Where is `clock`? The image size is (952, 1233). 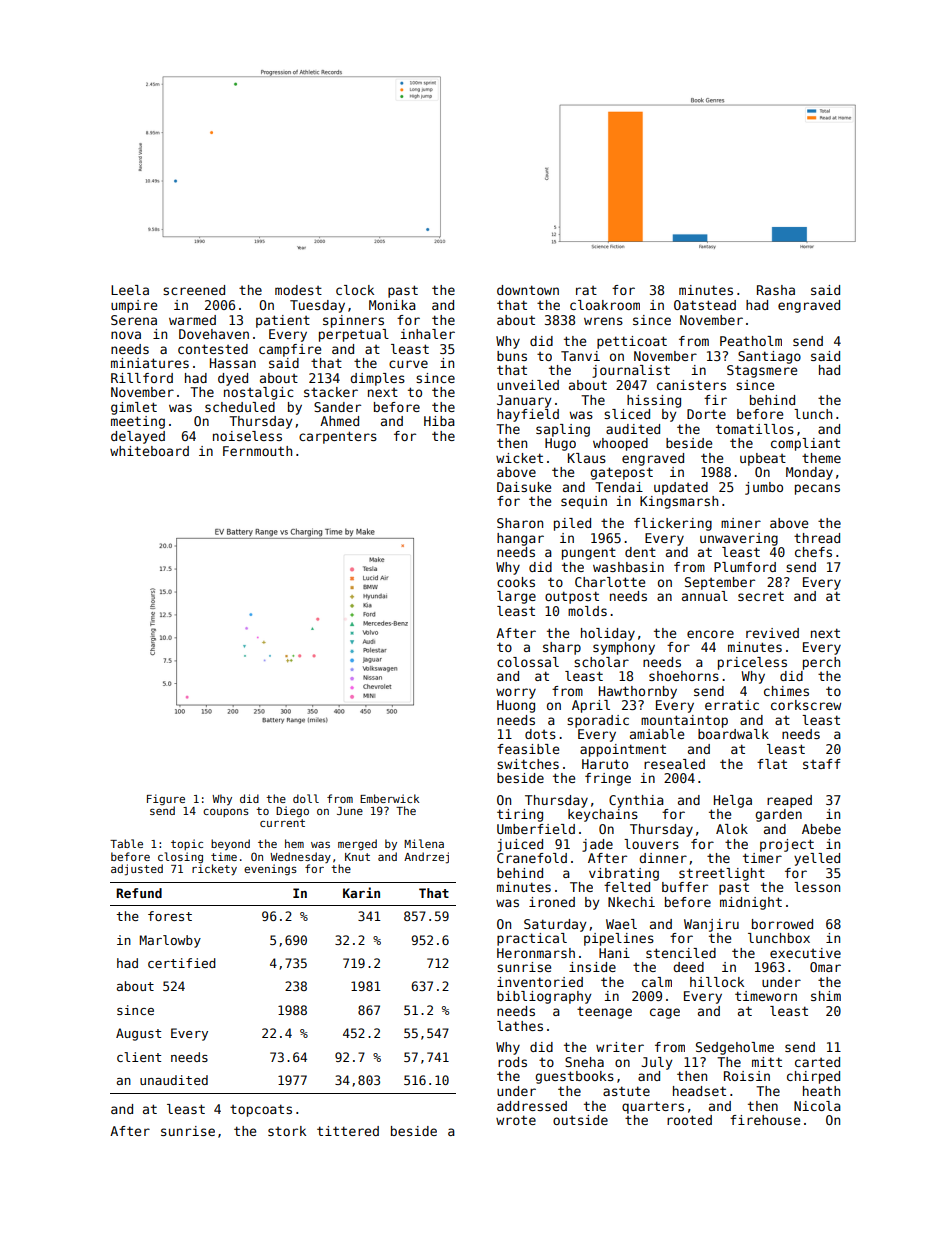
clock is located at coordinates (355, 290).
